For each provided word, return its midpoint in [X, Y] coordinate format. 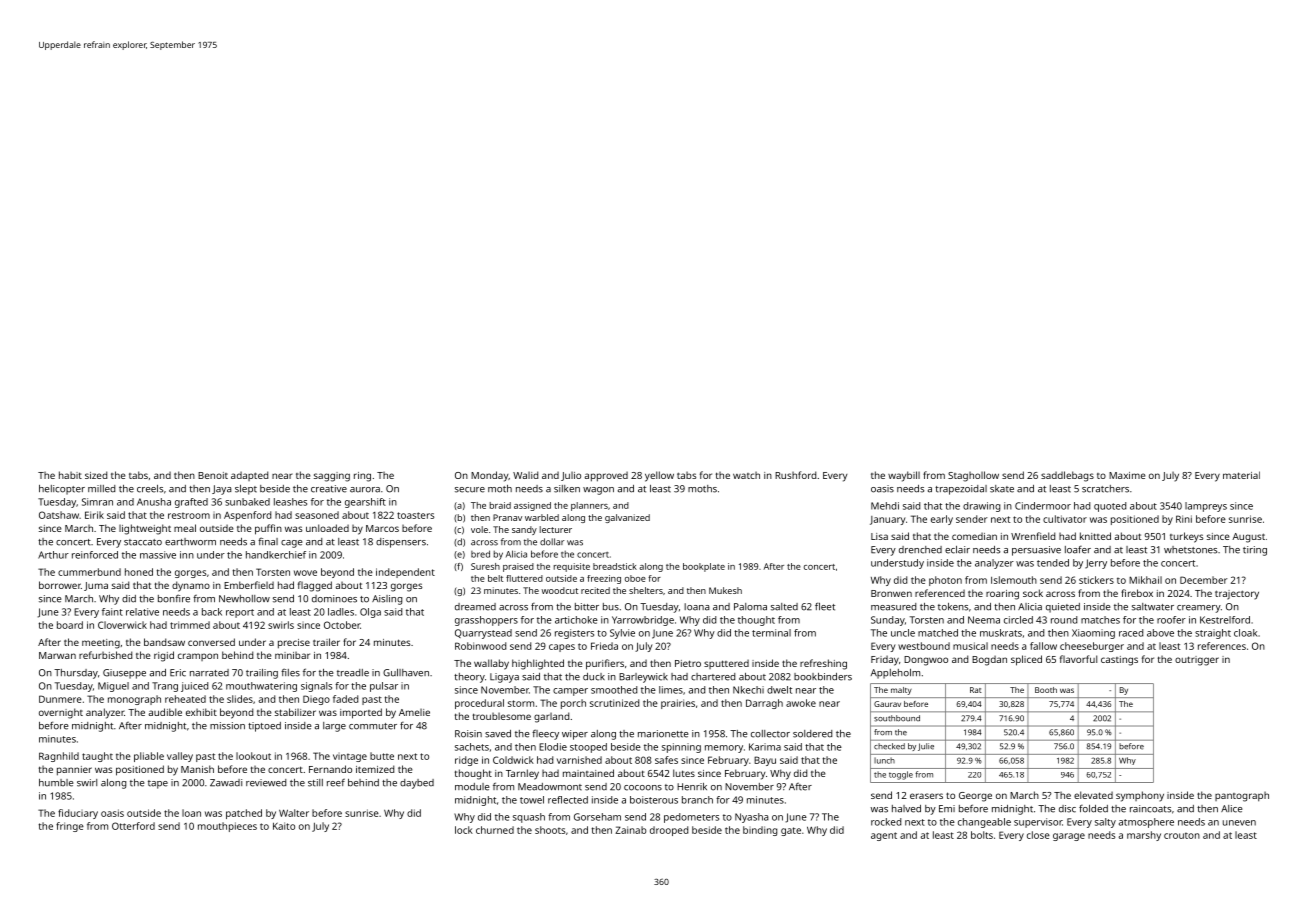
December [1203, 580]
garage [1069, 837]
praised [518, 567]
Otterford [133, 826]
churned [495, 830]
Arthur [53, 555]
